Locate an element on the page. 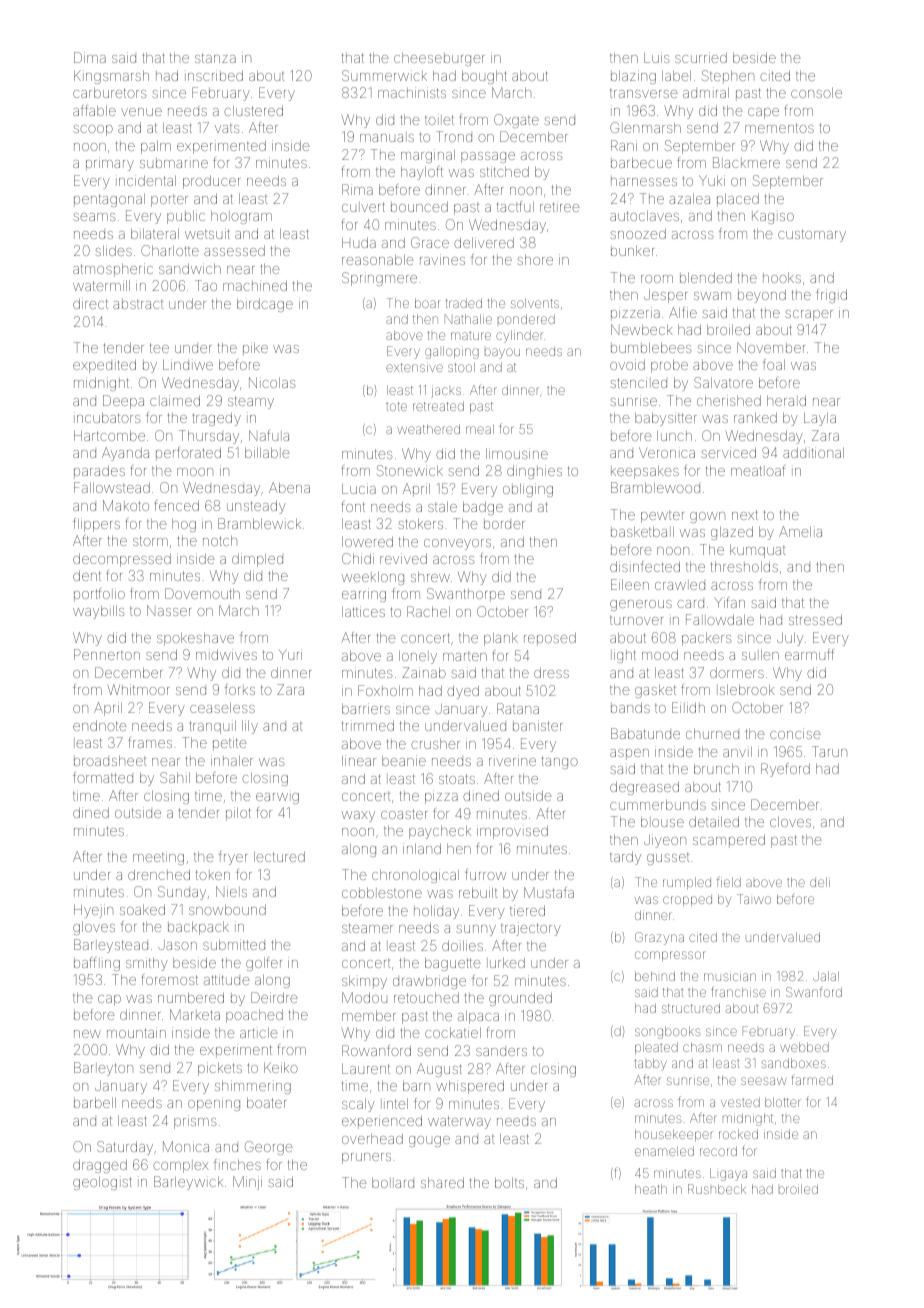 The height and width of the document is (1308, 924). poached is located at coordinates (254, 1016).
